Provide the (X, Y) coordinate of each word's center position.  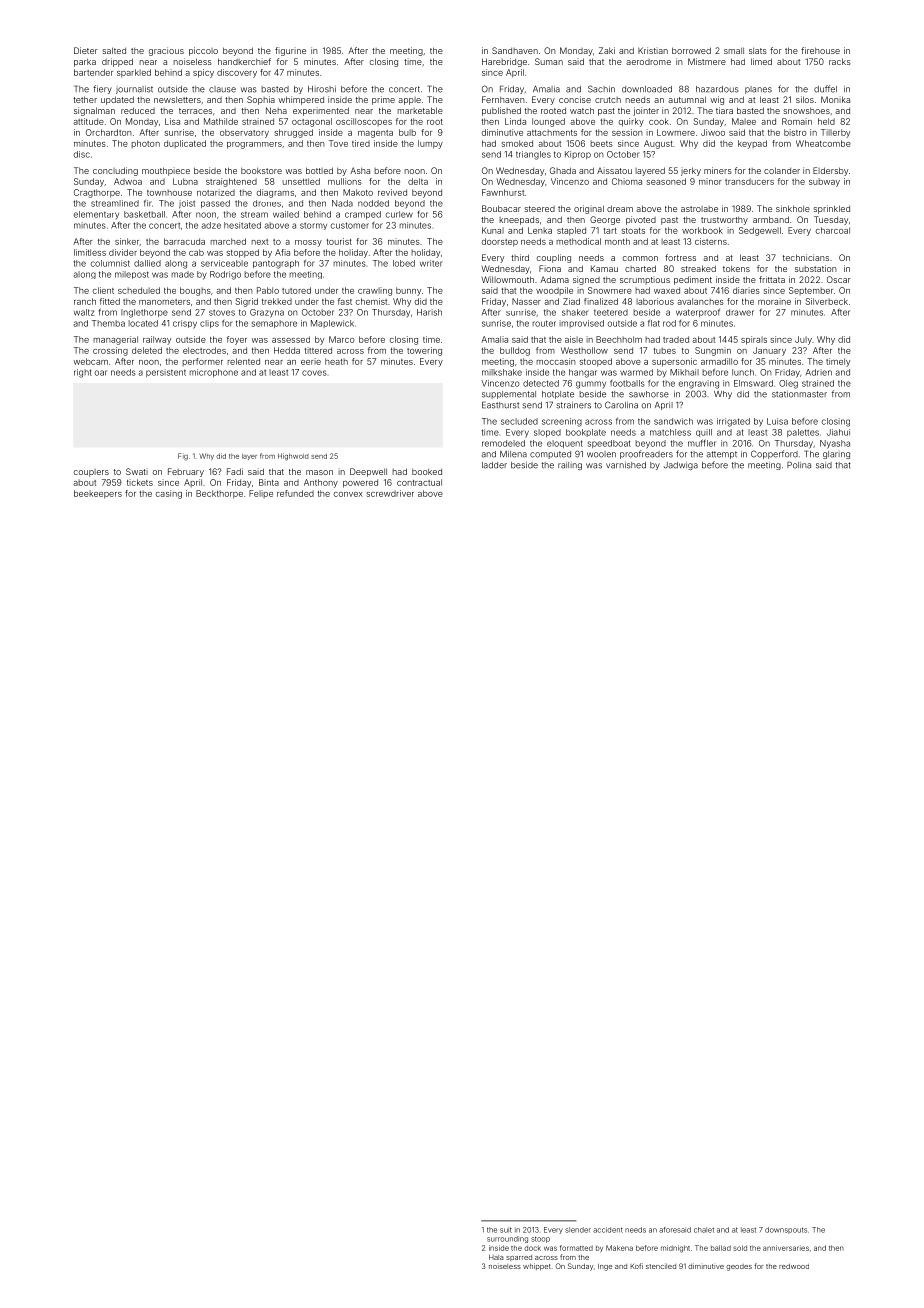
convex (348, 494)
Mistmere (707, 61)
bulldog (515, 351)
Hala (496, 1257)
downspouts (786, 1230)
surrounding (507, 1239)
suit (506, 1230)
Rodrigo (225, 275)
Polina (799, 465)
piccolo (203, 51)
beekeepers (98, 494)
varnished (626, 465)
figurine (290, 51)
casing (169, 494)
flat (654, 323)
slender (578, 1230)
